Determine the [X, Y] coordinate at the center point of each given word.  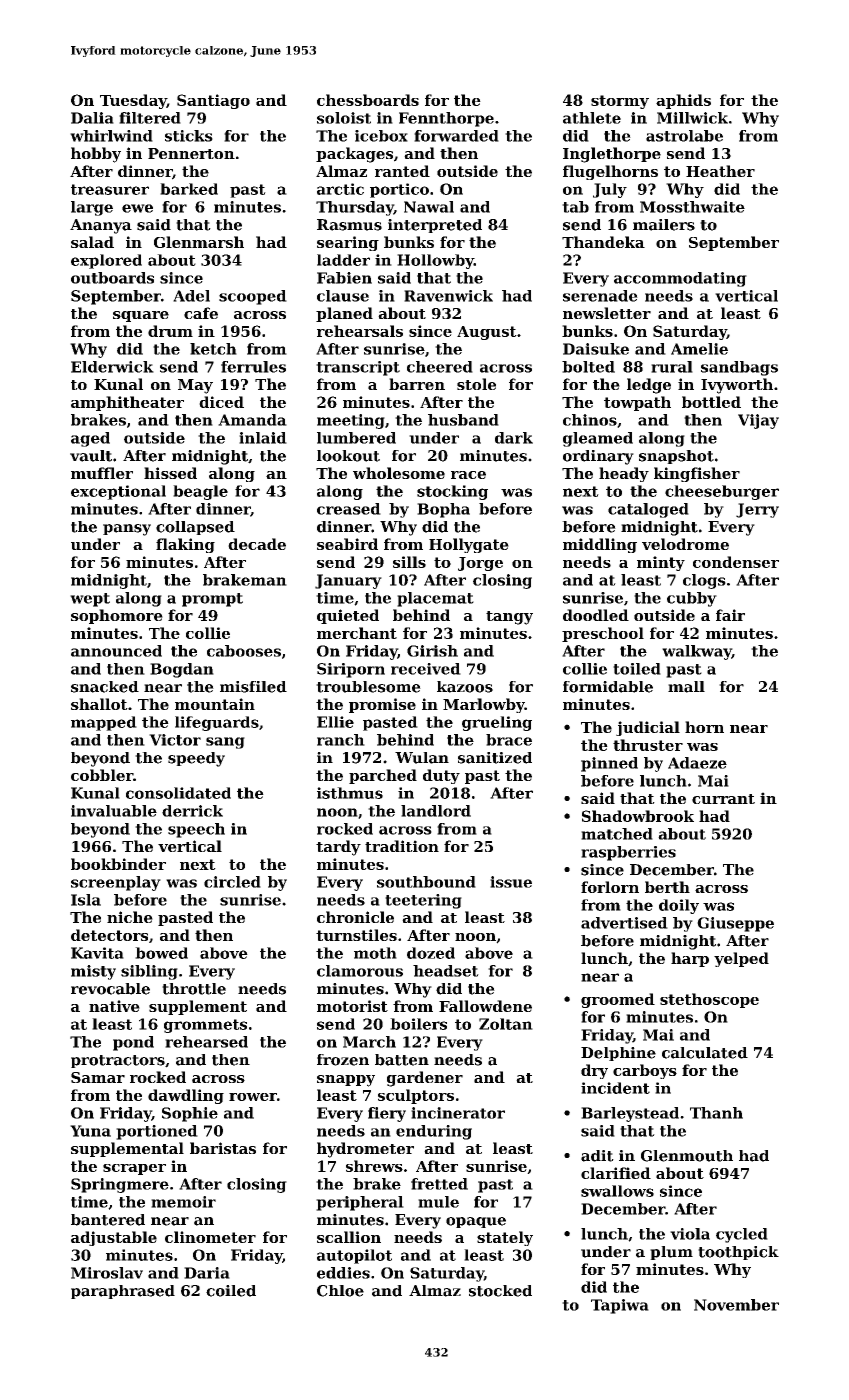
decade [257, 544]
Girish [432, 651]
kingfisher [697, 474]
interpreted [435, 226]
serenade [600, 296]
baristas [223, 1148]
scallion [349, 1237]
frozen [343, 1060]
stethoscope [709, 1000]
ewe [137, 208]
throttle [194, 989]
